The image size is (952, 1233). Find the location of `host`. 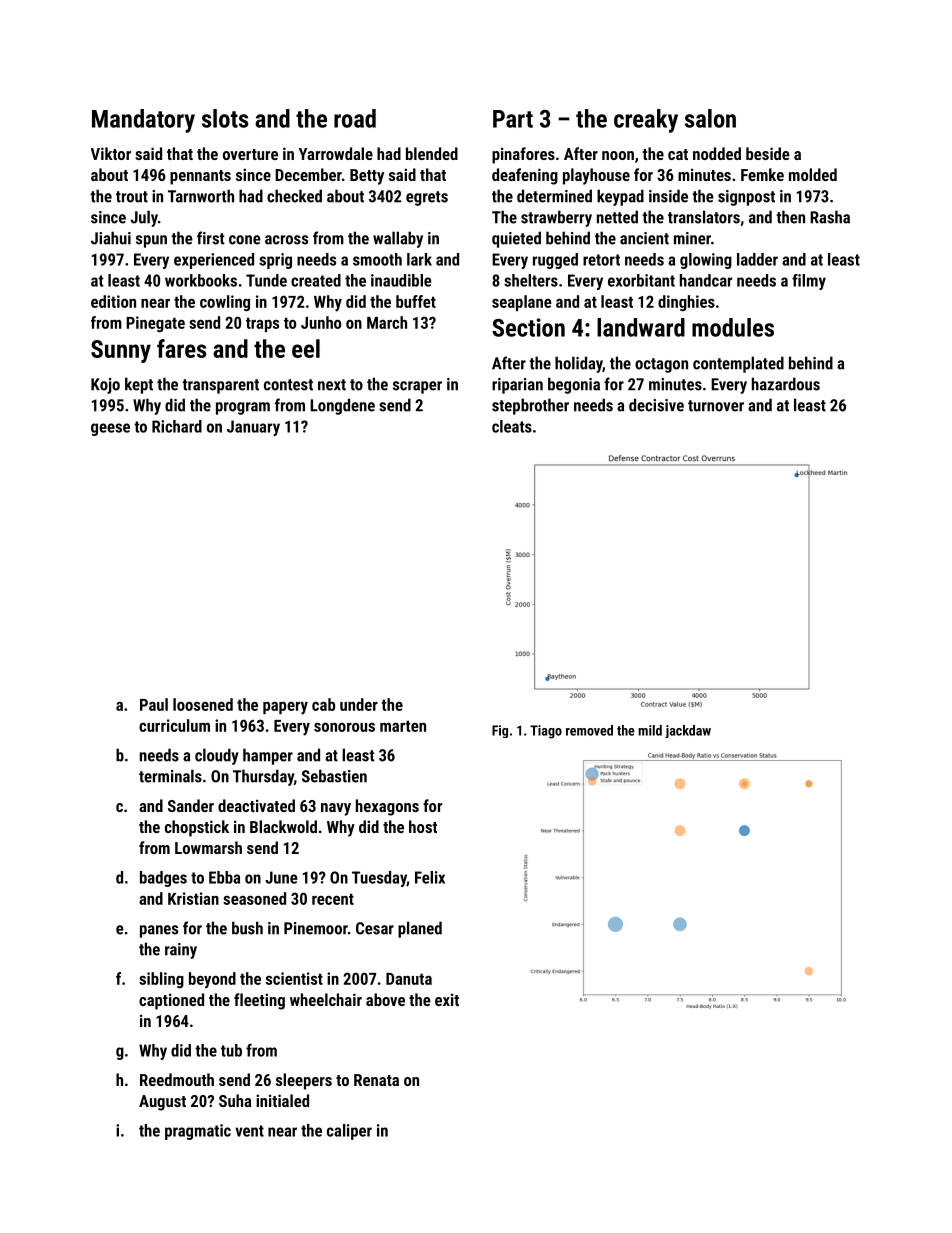

host is located at coordinates (423, 826).
